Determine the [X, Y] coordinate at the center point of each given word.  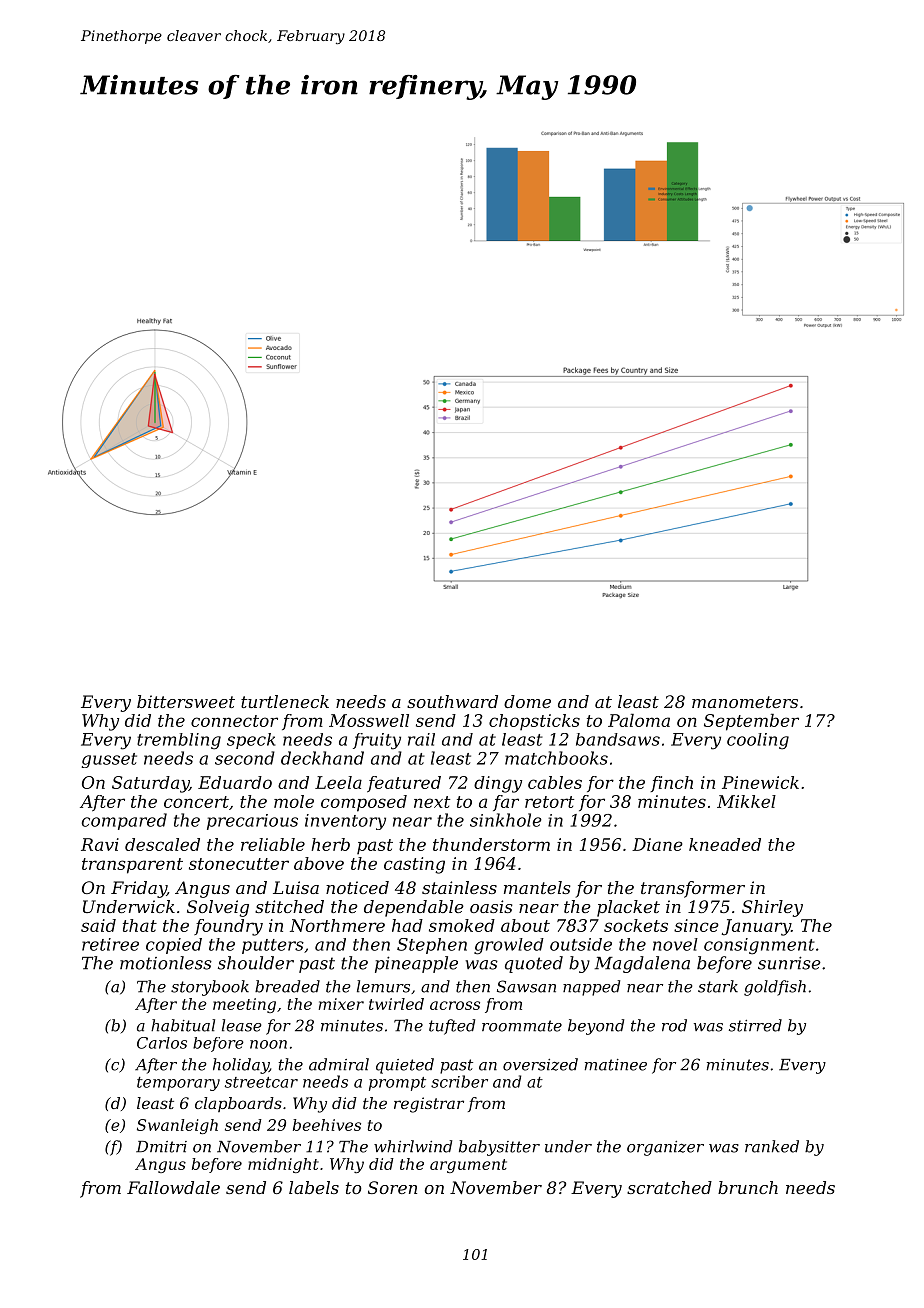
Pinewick [760, 782]
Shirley [772, 908]
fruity [377, 741]
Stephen [432, 946]
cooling [758, 741]
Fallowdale [173, 1187]
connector [234, 721]
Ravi [100, 844]
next [432, 802]
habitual [183, 1025]
